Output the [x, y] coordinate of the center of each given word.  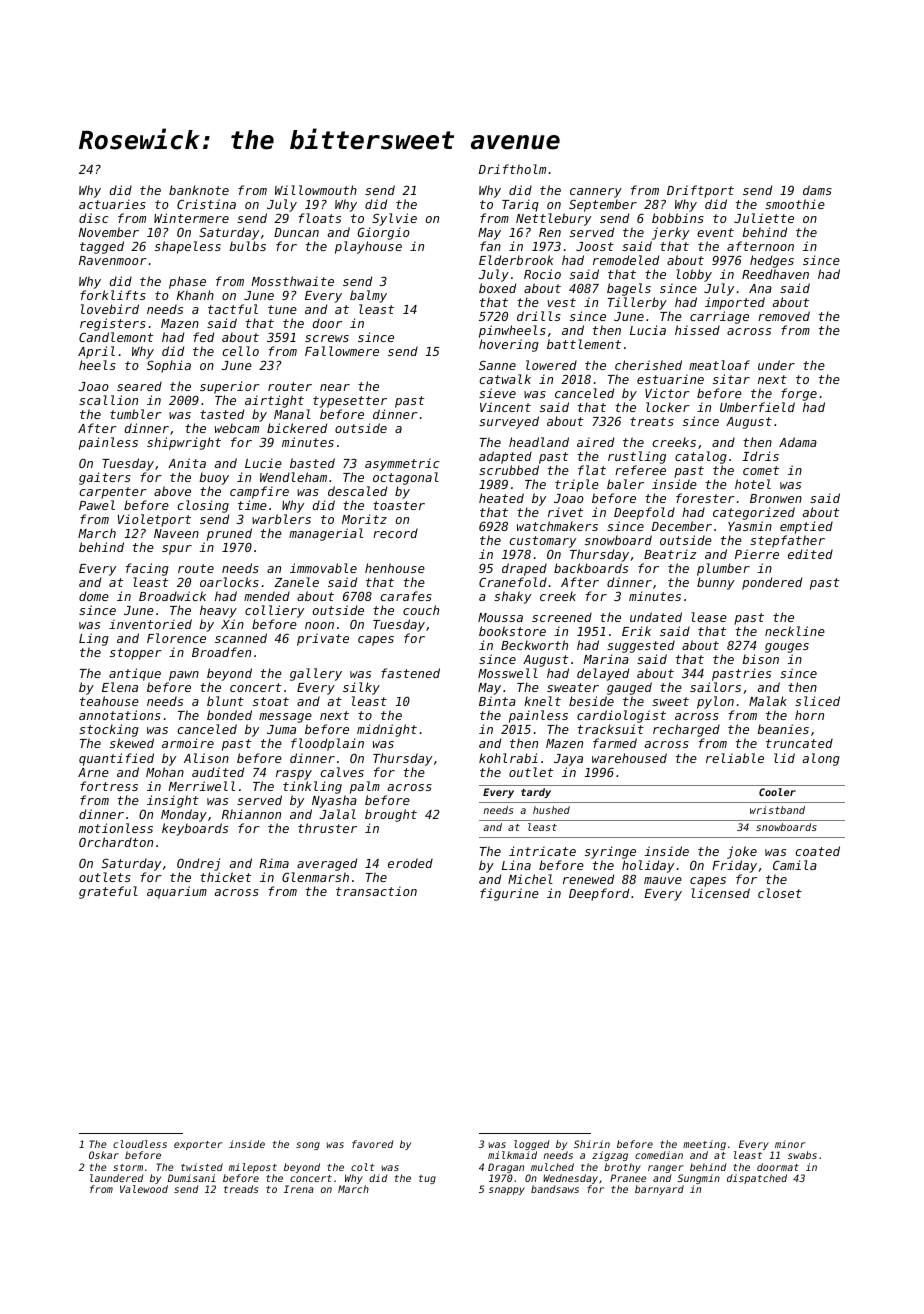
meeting [704, 1145]
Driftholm [512, 169]
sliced [817, 701]
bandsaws [555, 1189]
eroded [410, 863]
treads [241, 1189]
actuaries [112, 204]
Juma [281, 729]
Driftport [700, 191]
